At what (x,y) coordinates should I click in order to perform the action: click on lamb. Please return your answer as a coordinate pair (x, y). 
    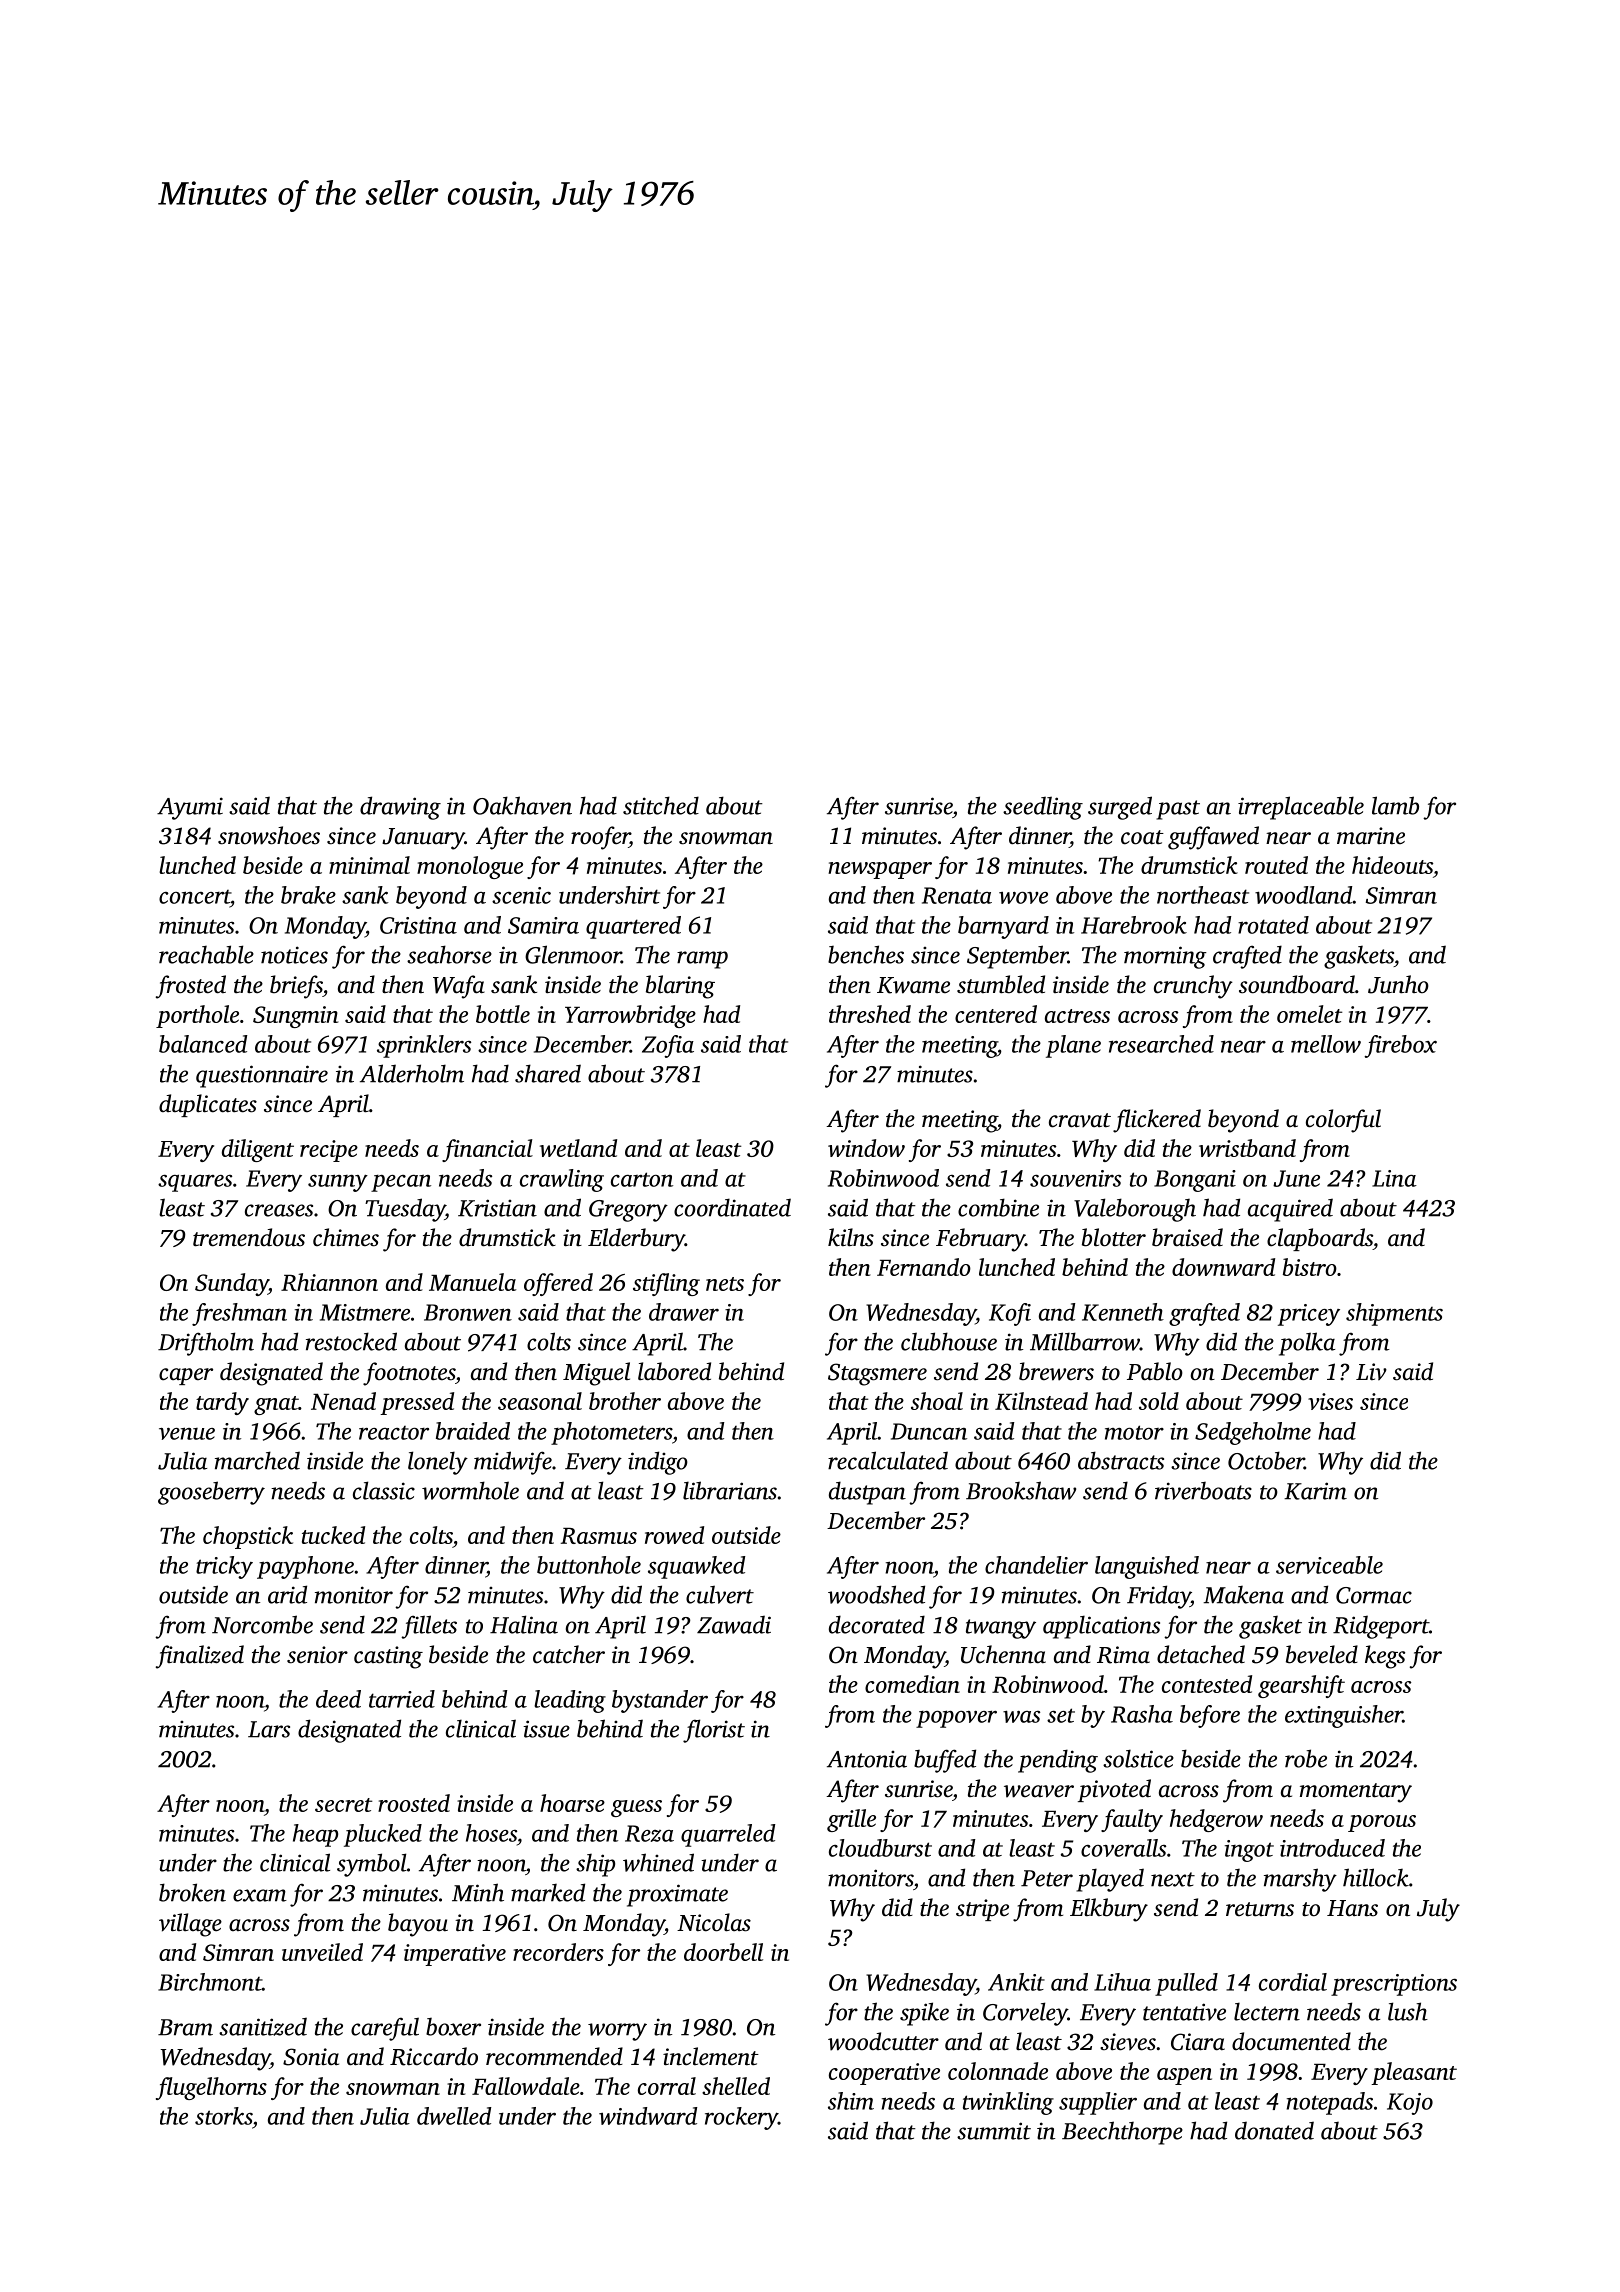
    Looking at the image, I should click on (1395, 805).
